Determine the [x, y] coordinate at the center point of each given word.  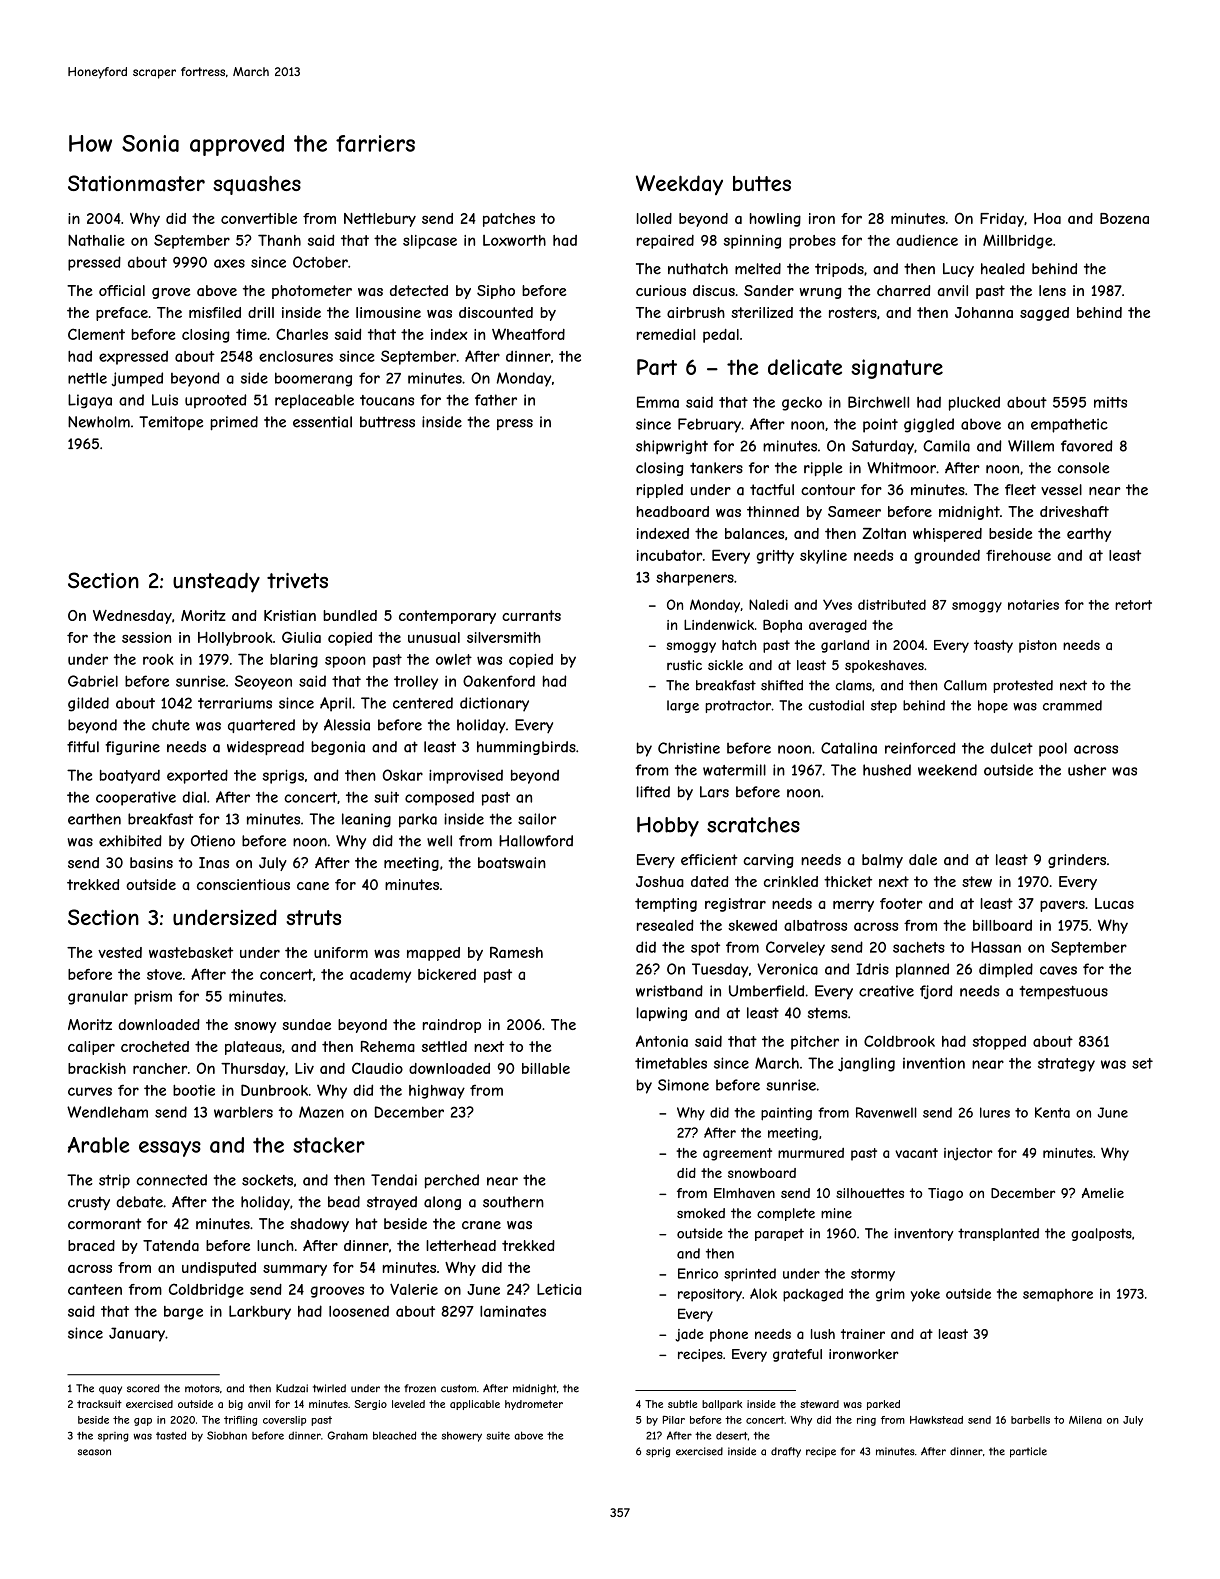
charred [903, 290]
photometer [312, 292]
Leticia [559, 1289]
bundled [350, 615]
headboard [673, 511]
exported [197, 776]
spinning [752, 242]
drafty [786, 1452]
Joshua [660, 881]
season [94, 1452]
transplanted [998, 1234]
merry [853, 906]
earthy [1089, 535]
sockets [267, 1180]
